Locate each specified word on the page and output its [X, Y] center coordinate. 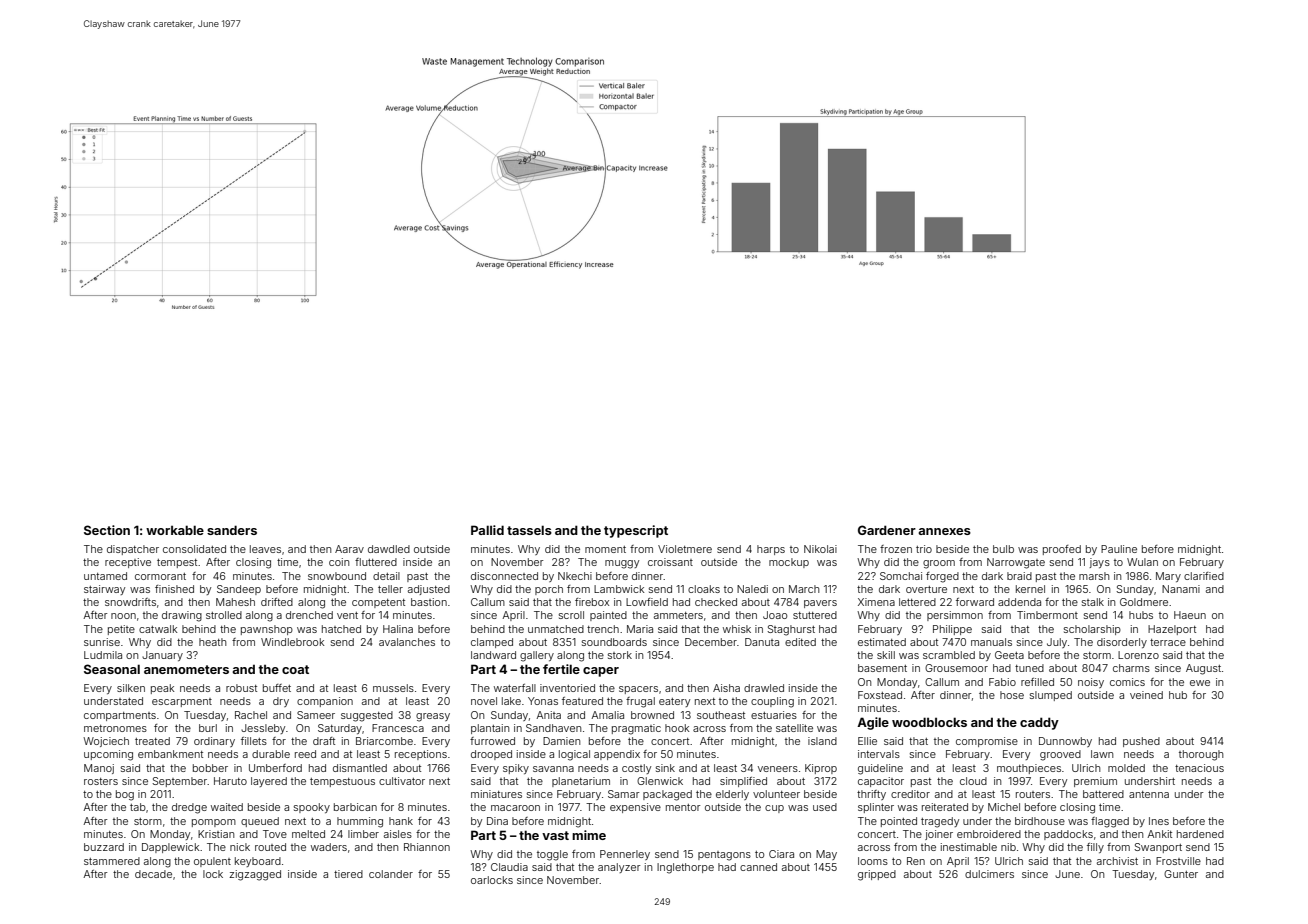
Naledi [752, 589]
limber [363, 834]
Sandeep [239, 590]
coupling [772, 702]
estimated [882, 642]
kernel [1030, 589]
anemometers [186, 669]
